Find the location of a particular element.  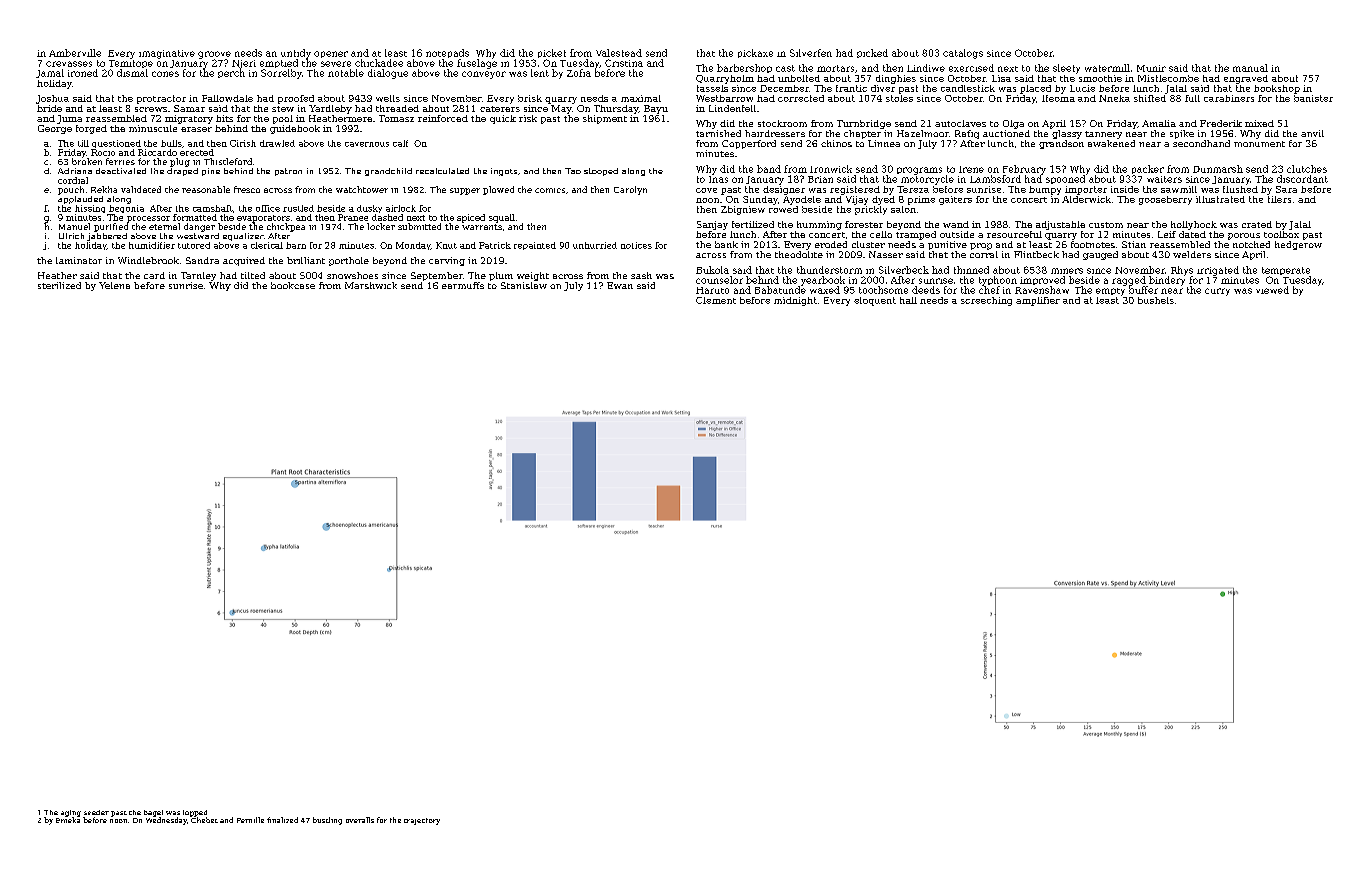

bushels is located at coordinates (1156, 300).
